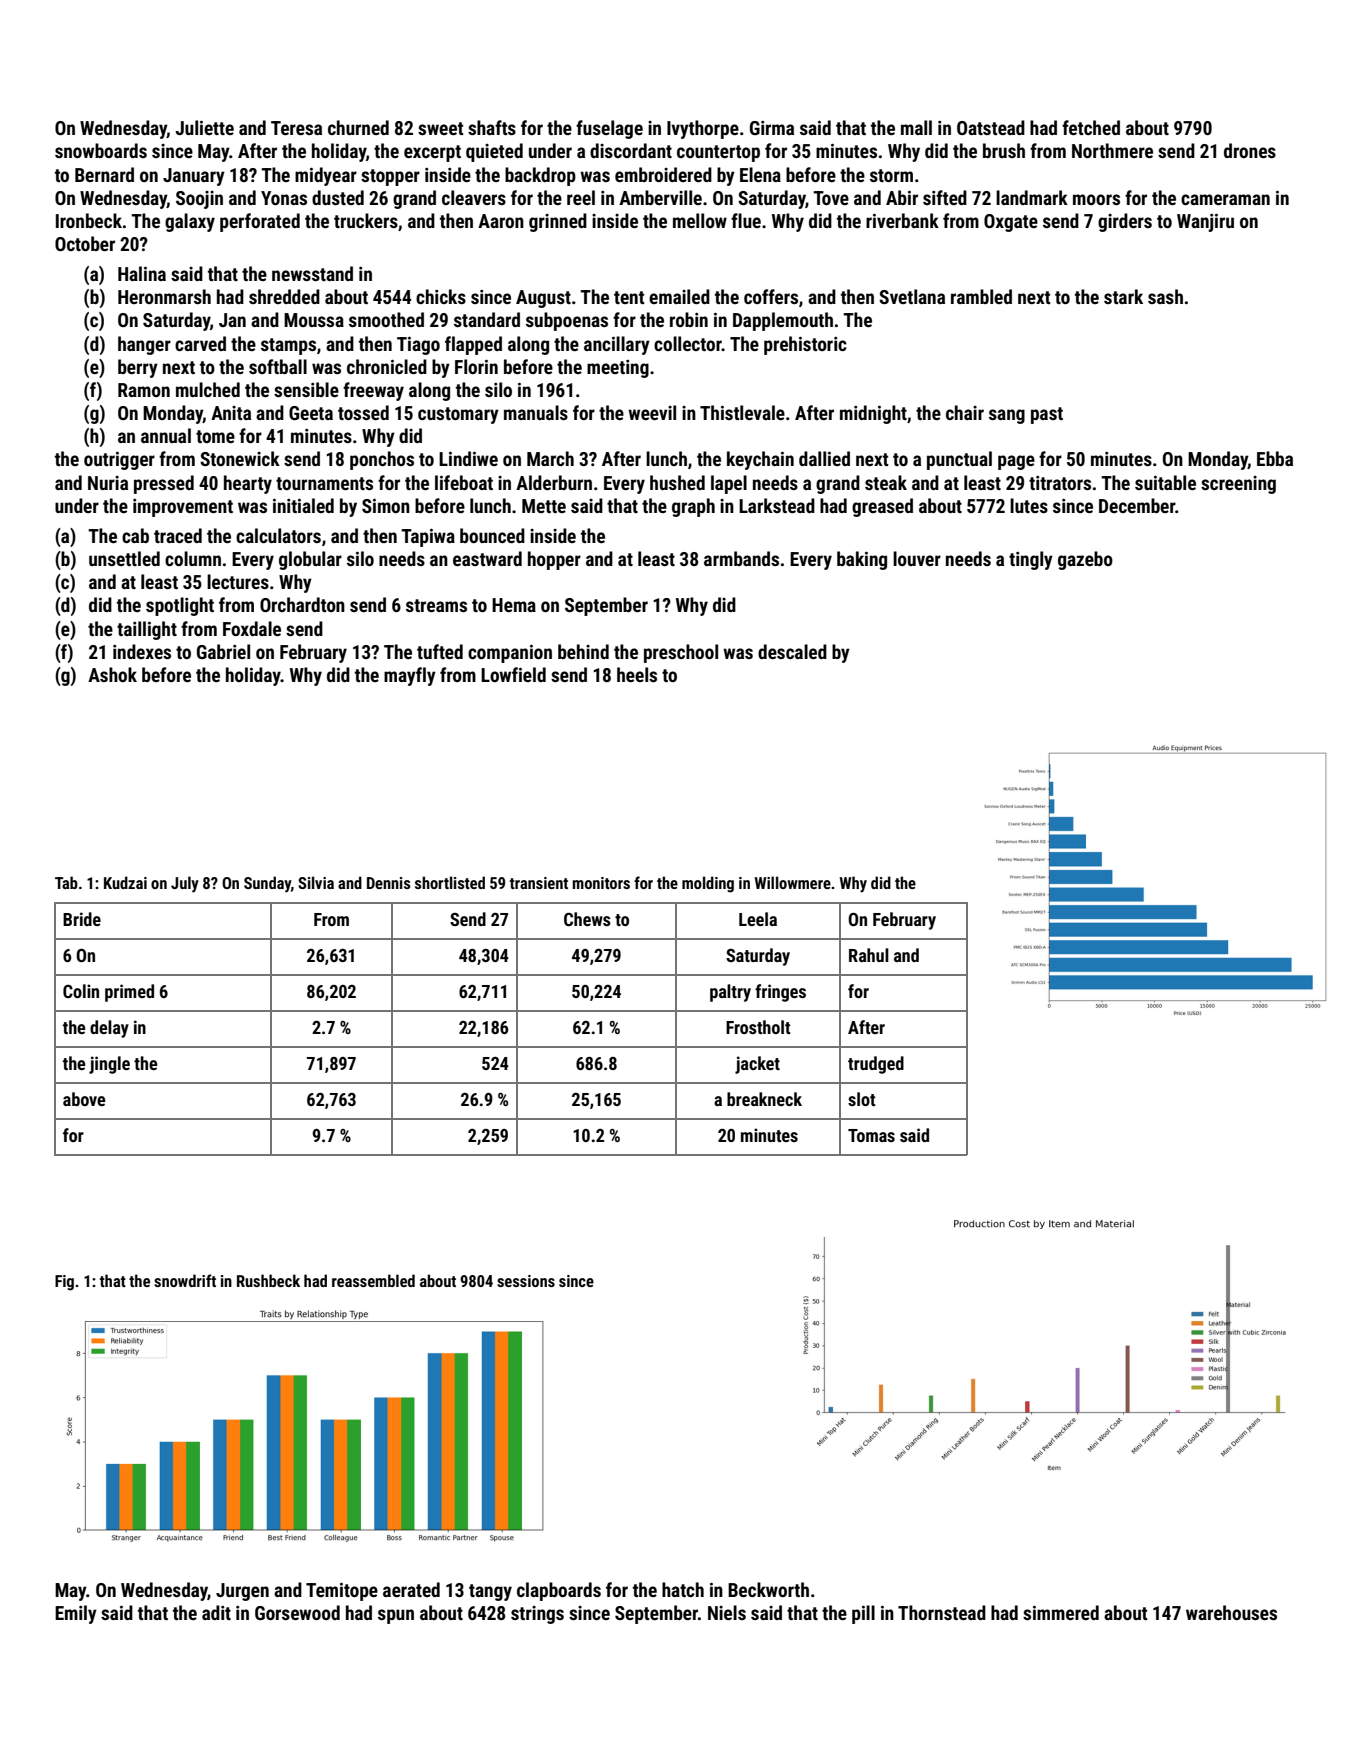 The height and width of the document is (1747, 1350). Describe the element at coordinates (216, 1612) in the document. I see `adit` at that location.
